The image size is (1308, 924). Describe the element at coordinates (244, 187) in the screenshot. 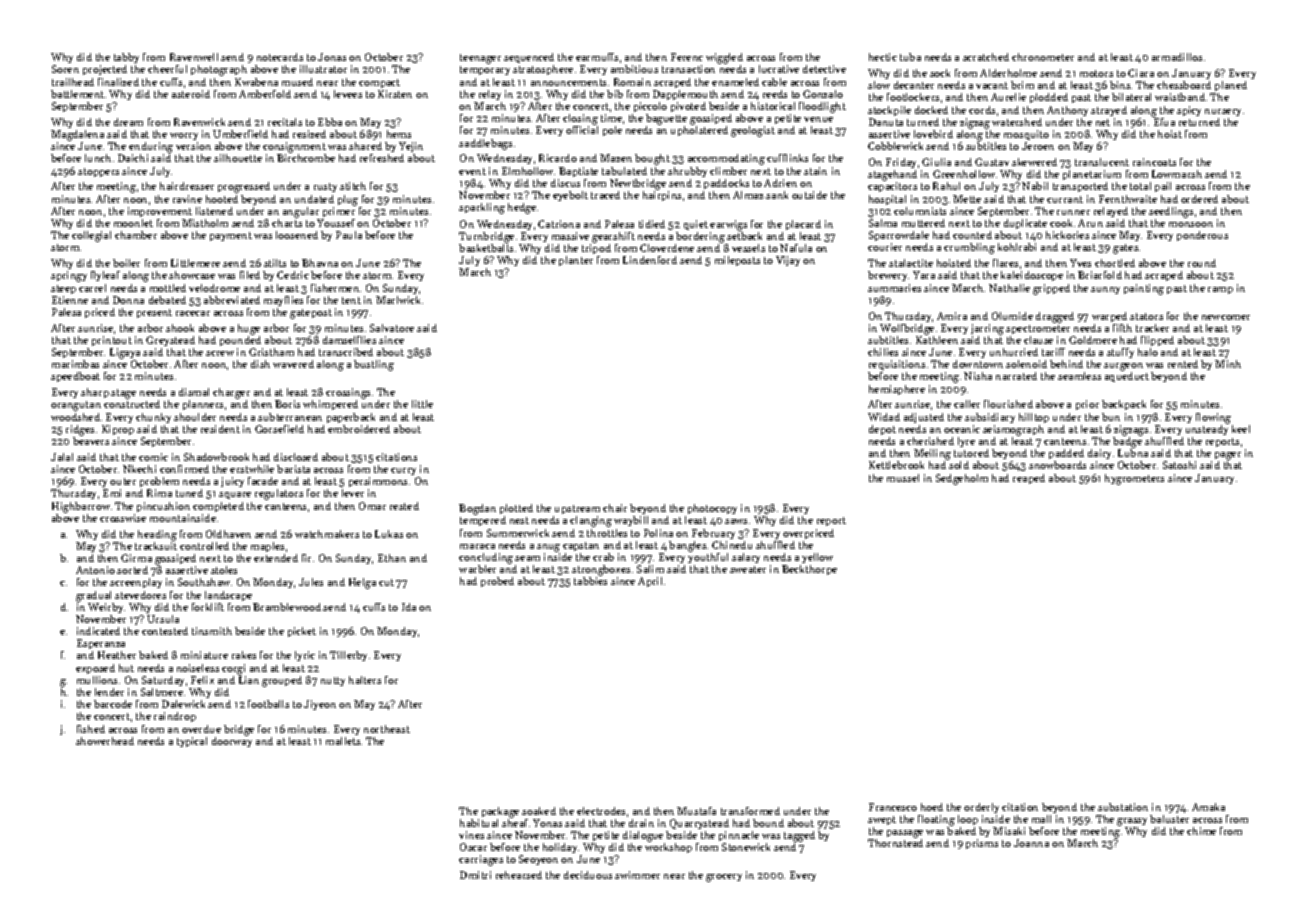

I see `progressed` at that location.
